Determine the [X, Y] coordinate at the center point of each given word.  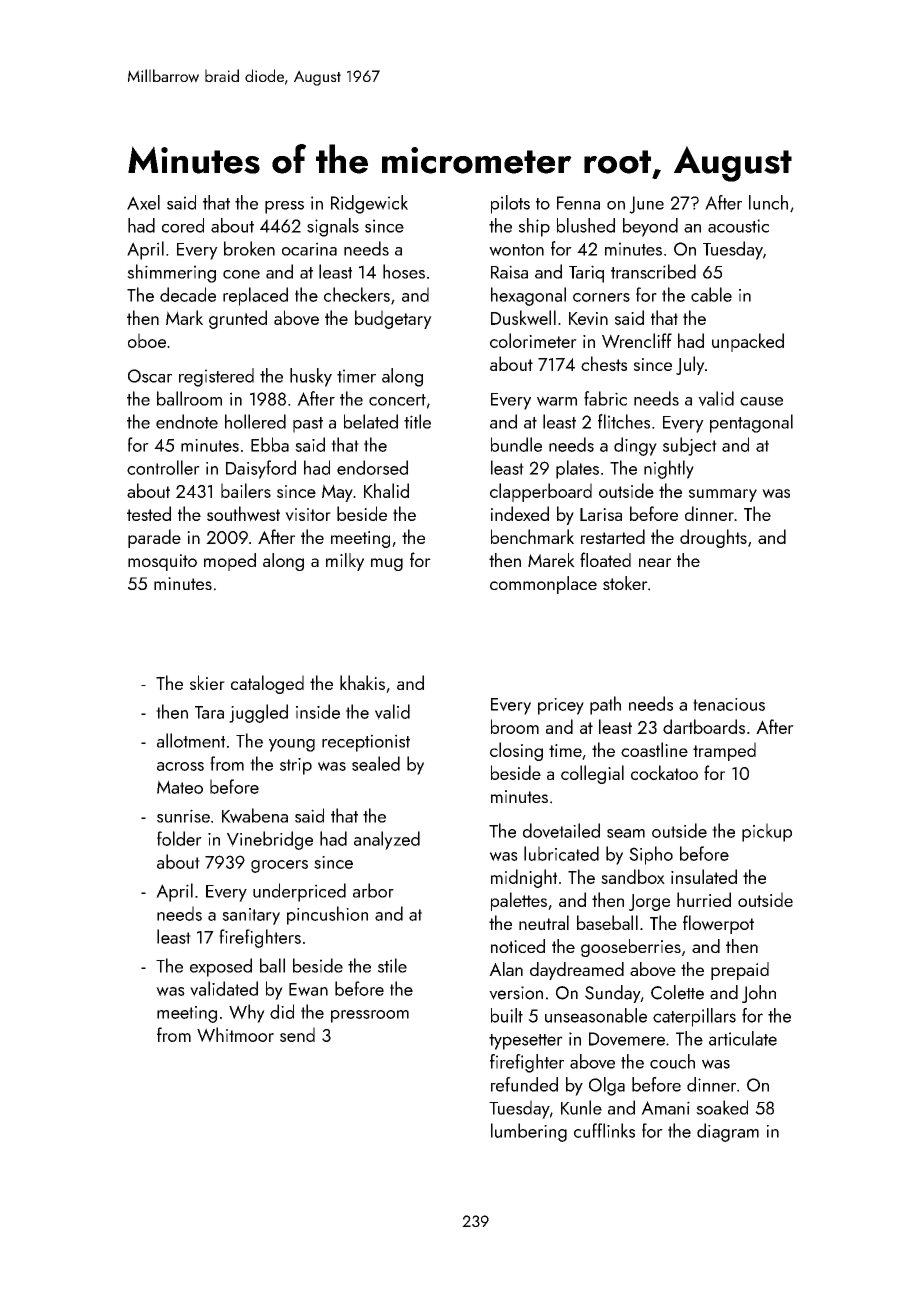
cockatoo [664, 772]
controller [163, 467]
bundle [516, 444]
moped [230, 562]
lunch [768, 202]
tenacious [729, 704]
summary [723, 495]
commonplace [543, 585]
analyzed [387, 840]
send [297, 1034]
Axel [143, 202]
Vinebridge [270, 840]
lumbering [529, 1132]
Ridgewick [369, 204]
